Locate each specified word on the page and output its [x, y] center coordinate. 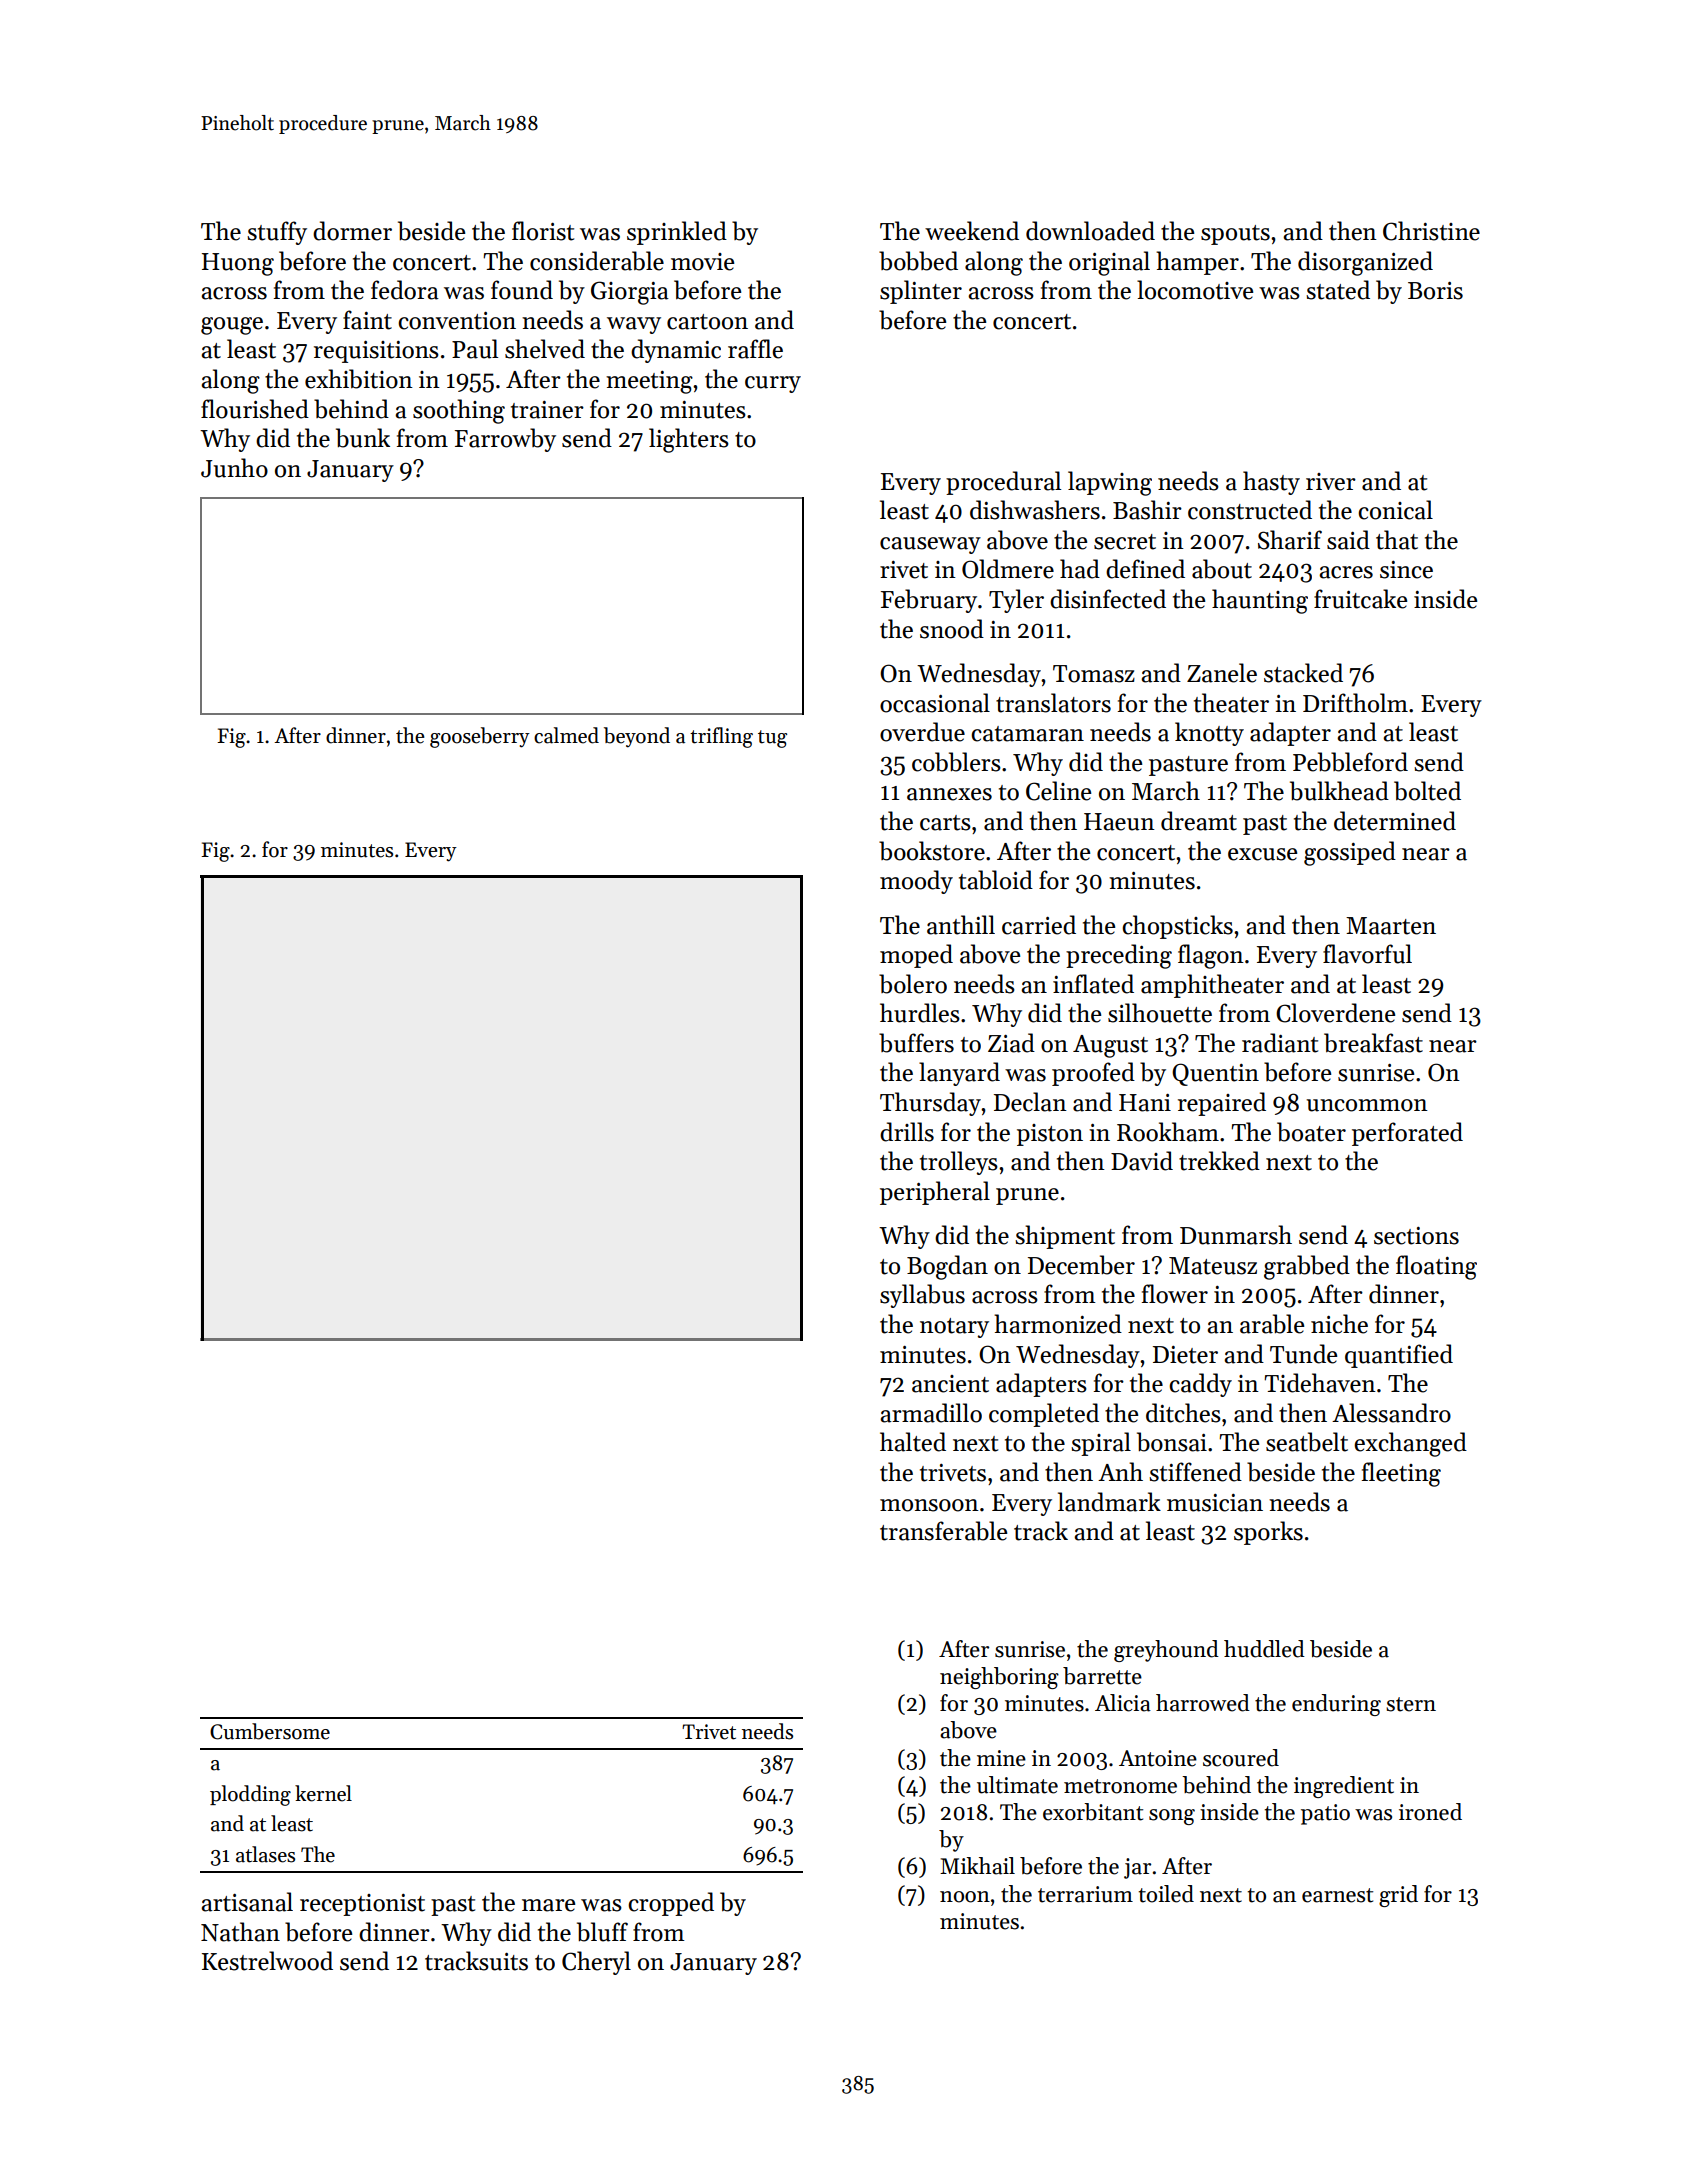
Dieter [1185, 1355]
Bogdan [947, 1267]
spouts [1235, 235]
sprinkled [677, 233]
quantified [1399, 1356]
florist [543, 231]
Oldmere [1008, 569]
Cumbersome [270, 1731]
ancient [950, 1384]
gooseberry [480, 737]
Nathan [240, 1932]
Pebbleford [1350, 762]
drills [907, 1132]
